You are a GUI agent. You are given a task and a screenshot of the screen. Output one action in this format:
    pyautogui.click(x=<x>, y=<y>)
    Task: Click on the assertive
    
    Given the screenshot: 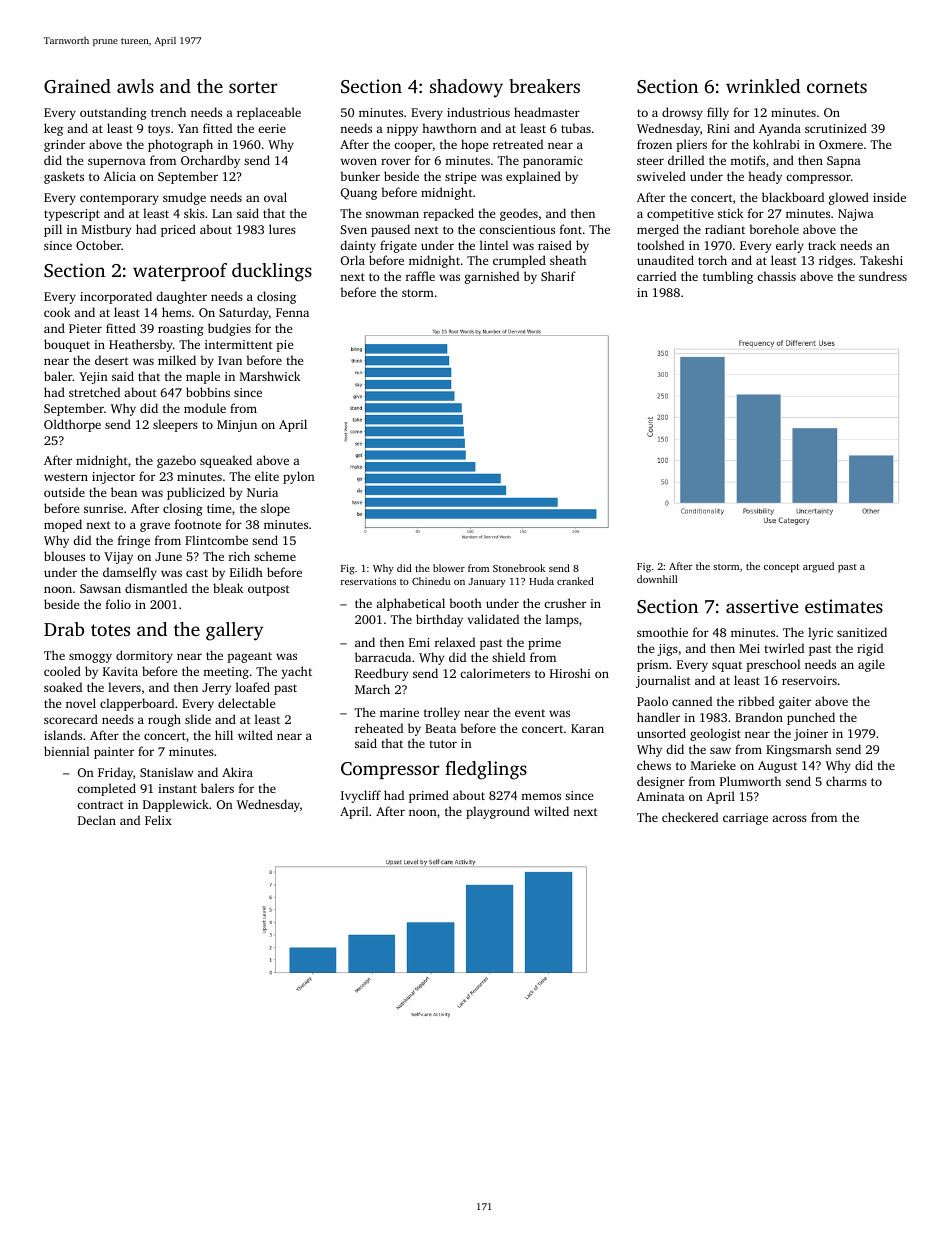 What is the action you would take?
    pyautogui.click(x=762, y=606)
